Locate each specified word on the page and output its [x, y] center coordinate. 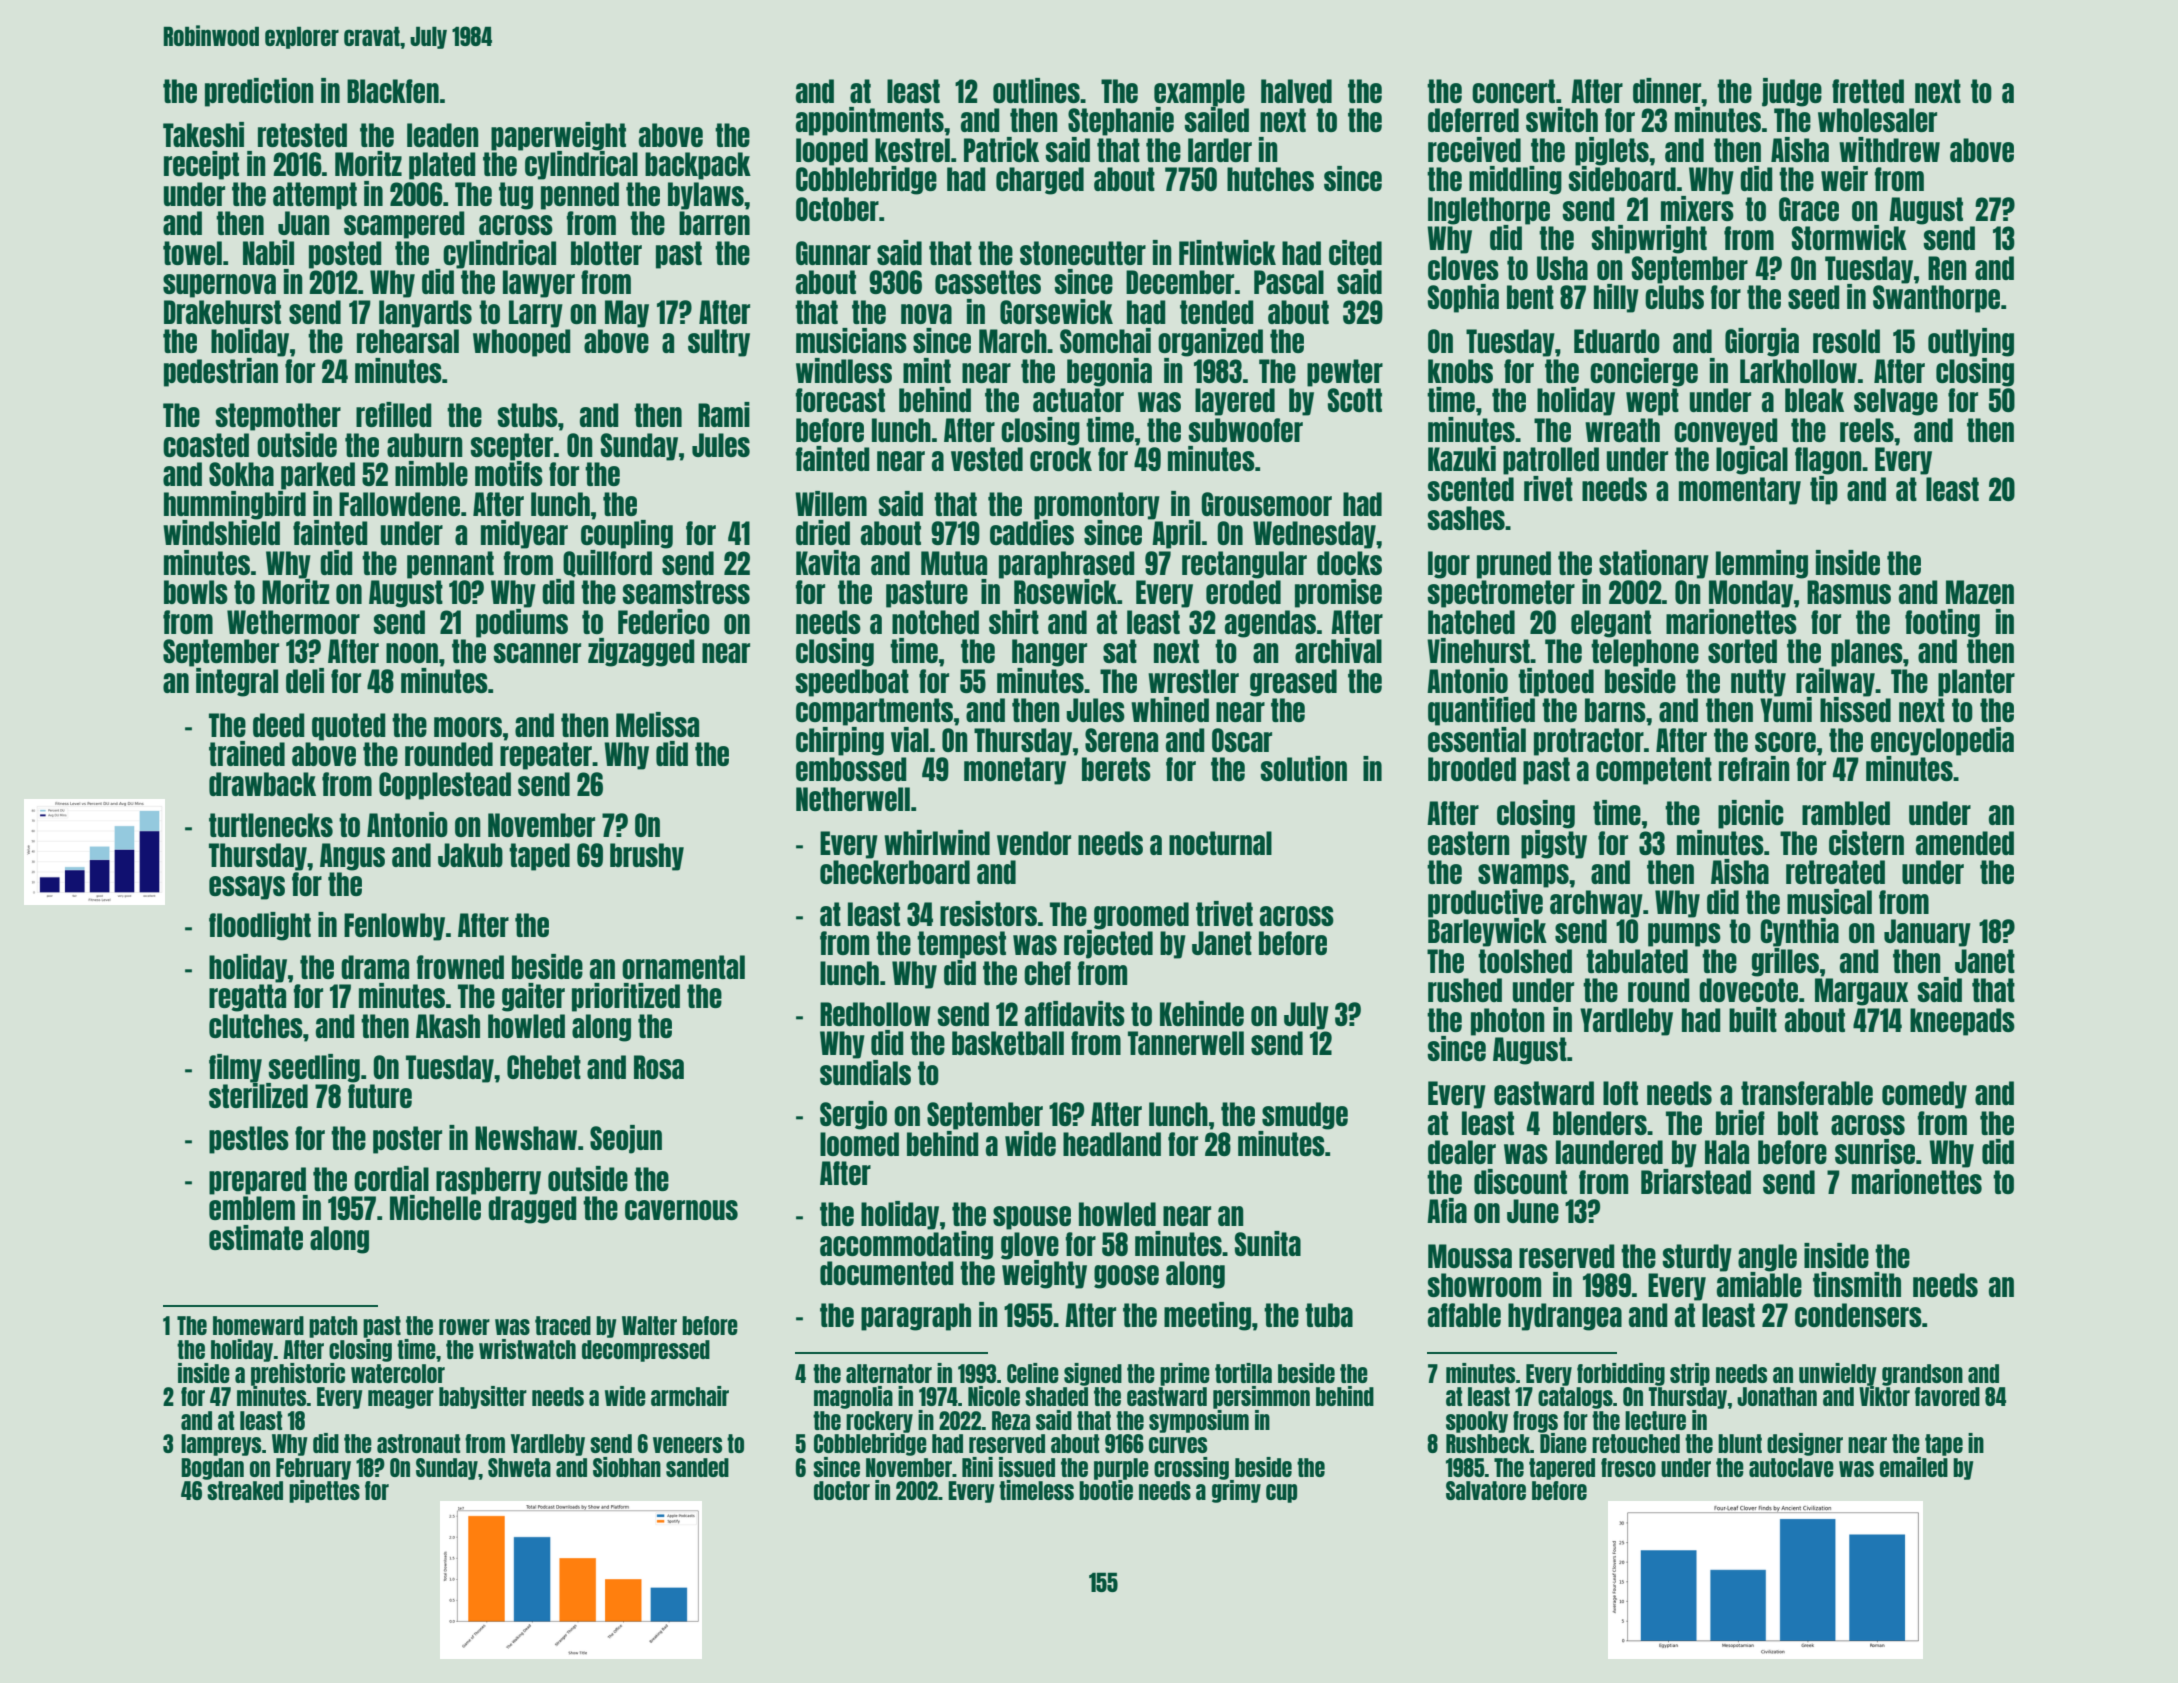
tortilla [1243, 1373]
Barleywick [1487, 932]
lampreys [221, 1445]
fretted [1868, 91]
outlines [1036, 90]
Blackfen [393, 91]
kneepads [1962, 1022]
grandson [1922, 1375]
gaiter [533, 997]
